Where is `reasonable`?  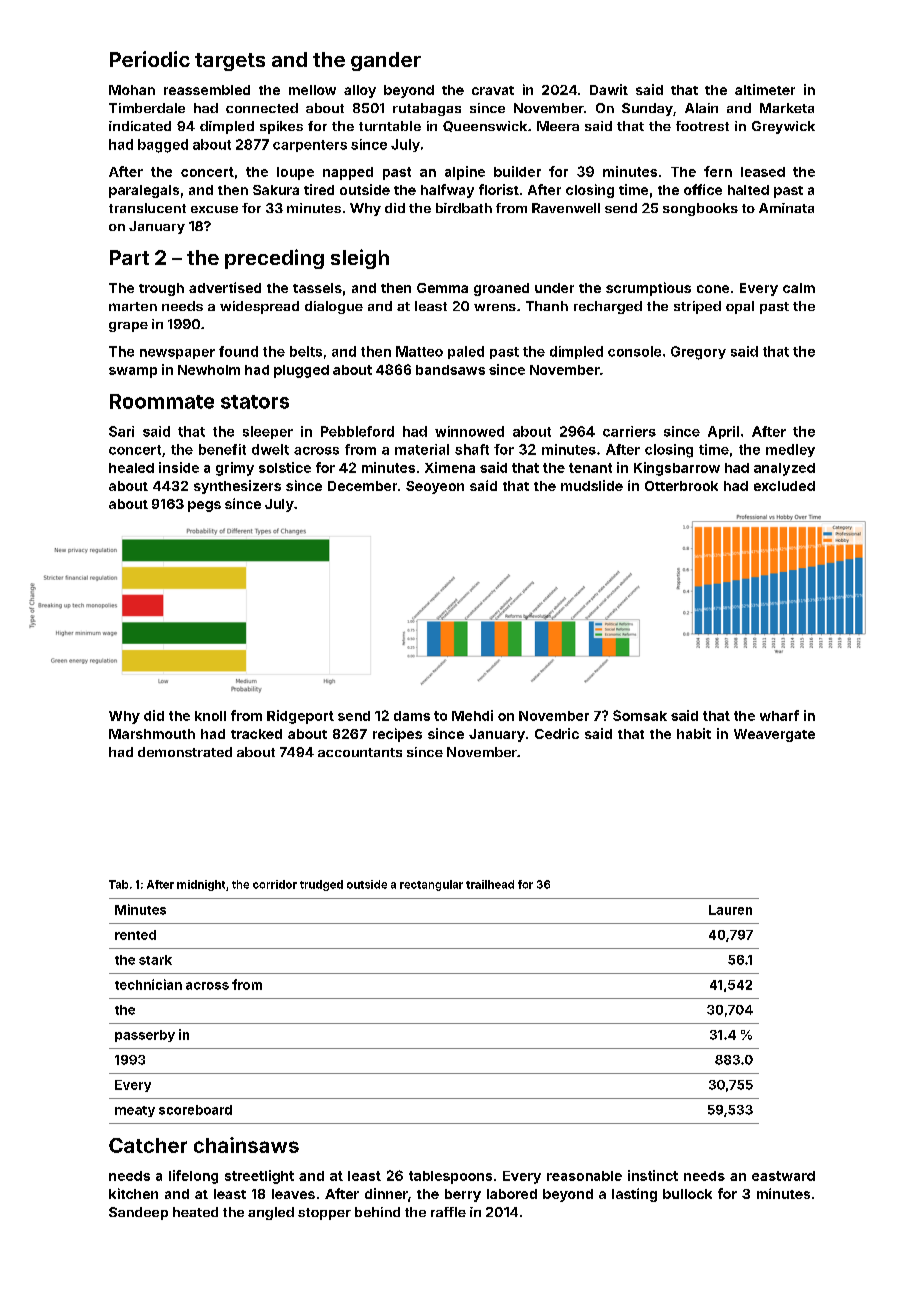
reasonable is located at coordinates (584, 1176).
